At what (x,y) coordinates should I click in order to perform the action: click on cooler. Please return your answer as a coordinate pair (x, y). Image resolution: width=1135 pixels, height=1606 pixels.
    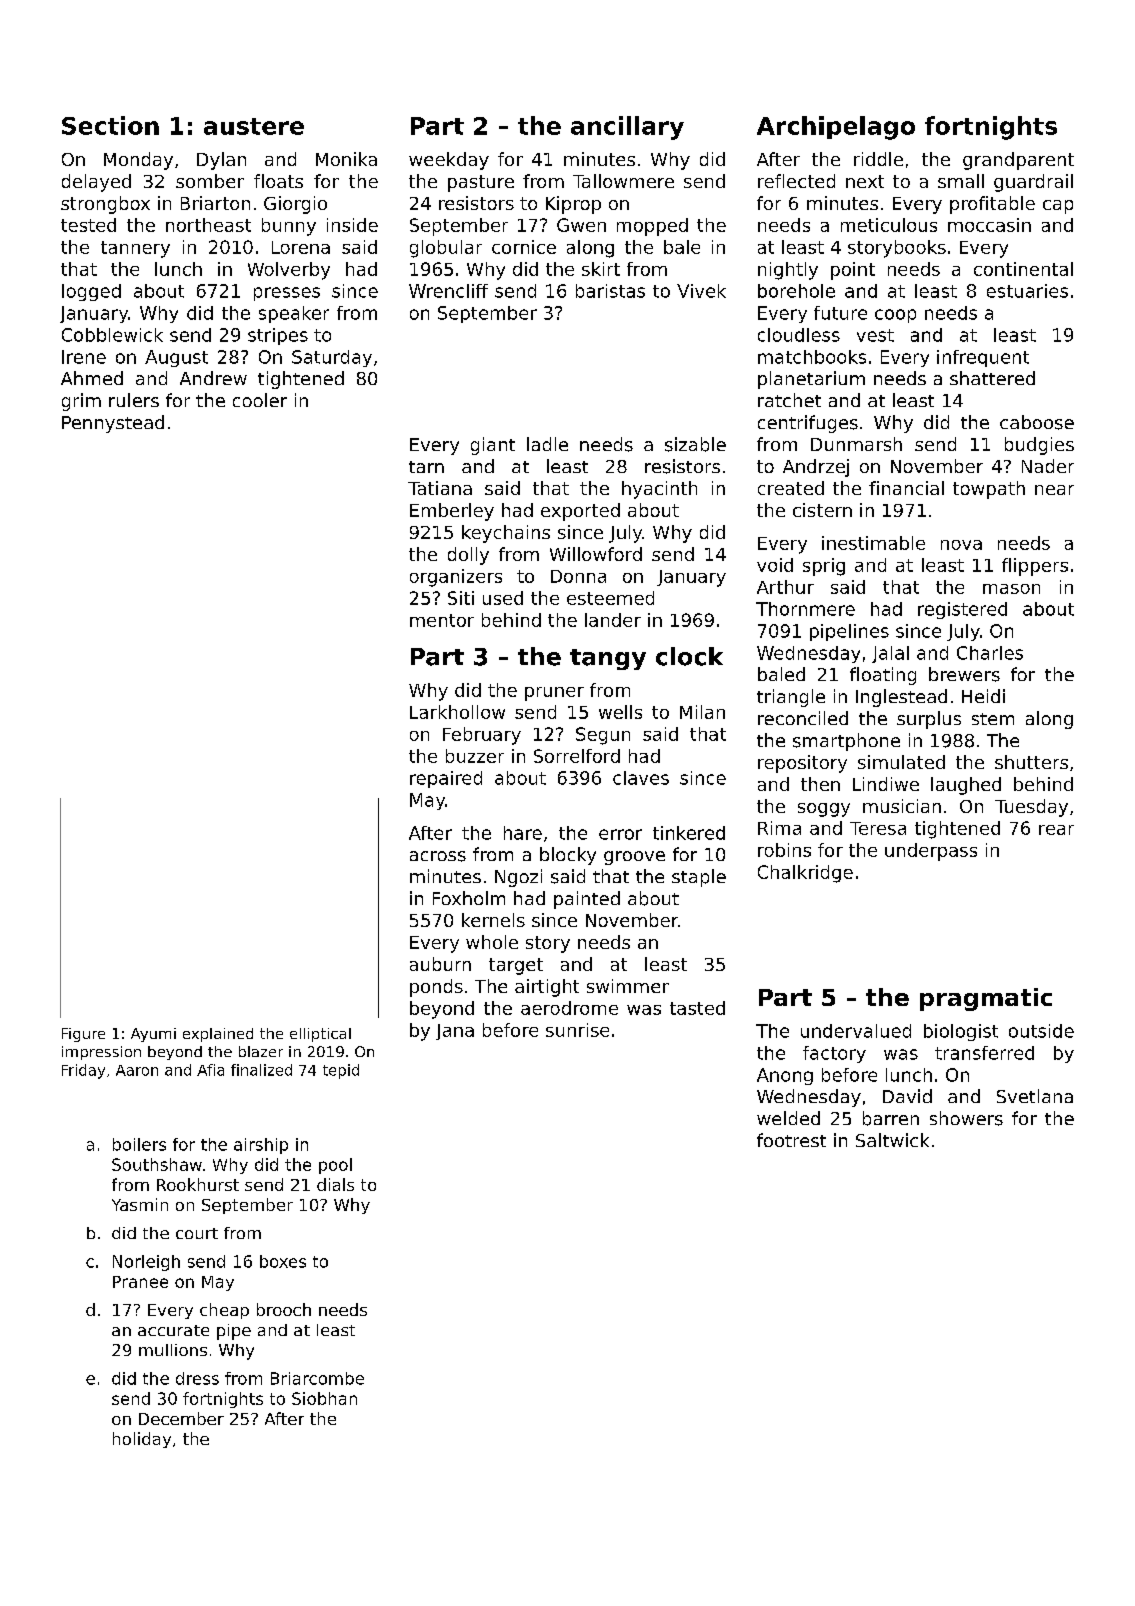
    Looking at the image, I should click on (260, 400).
